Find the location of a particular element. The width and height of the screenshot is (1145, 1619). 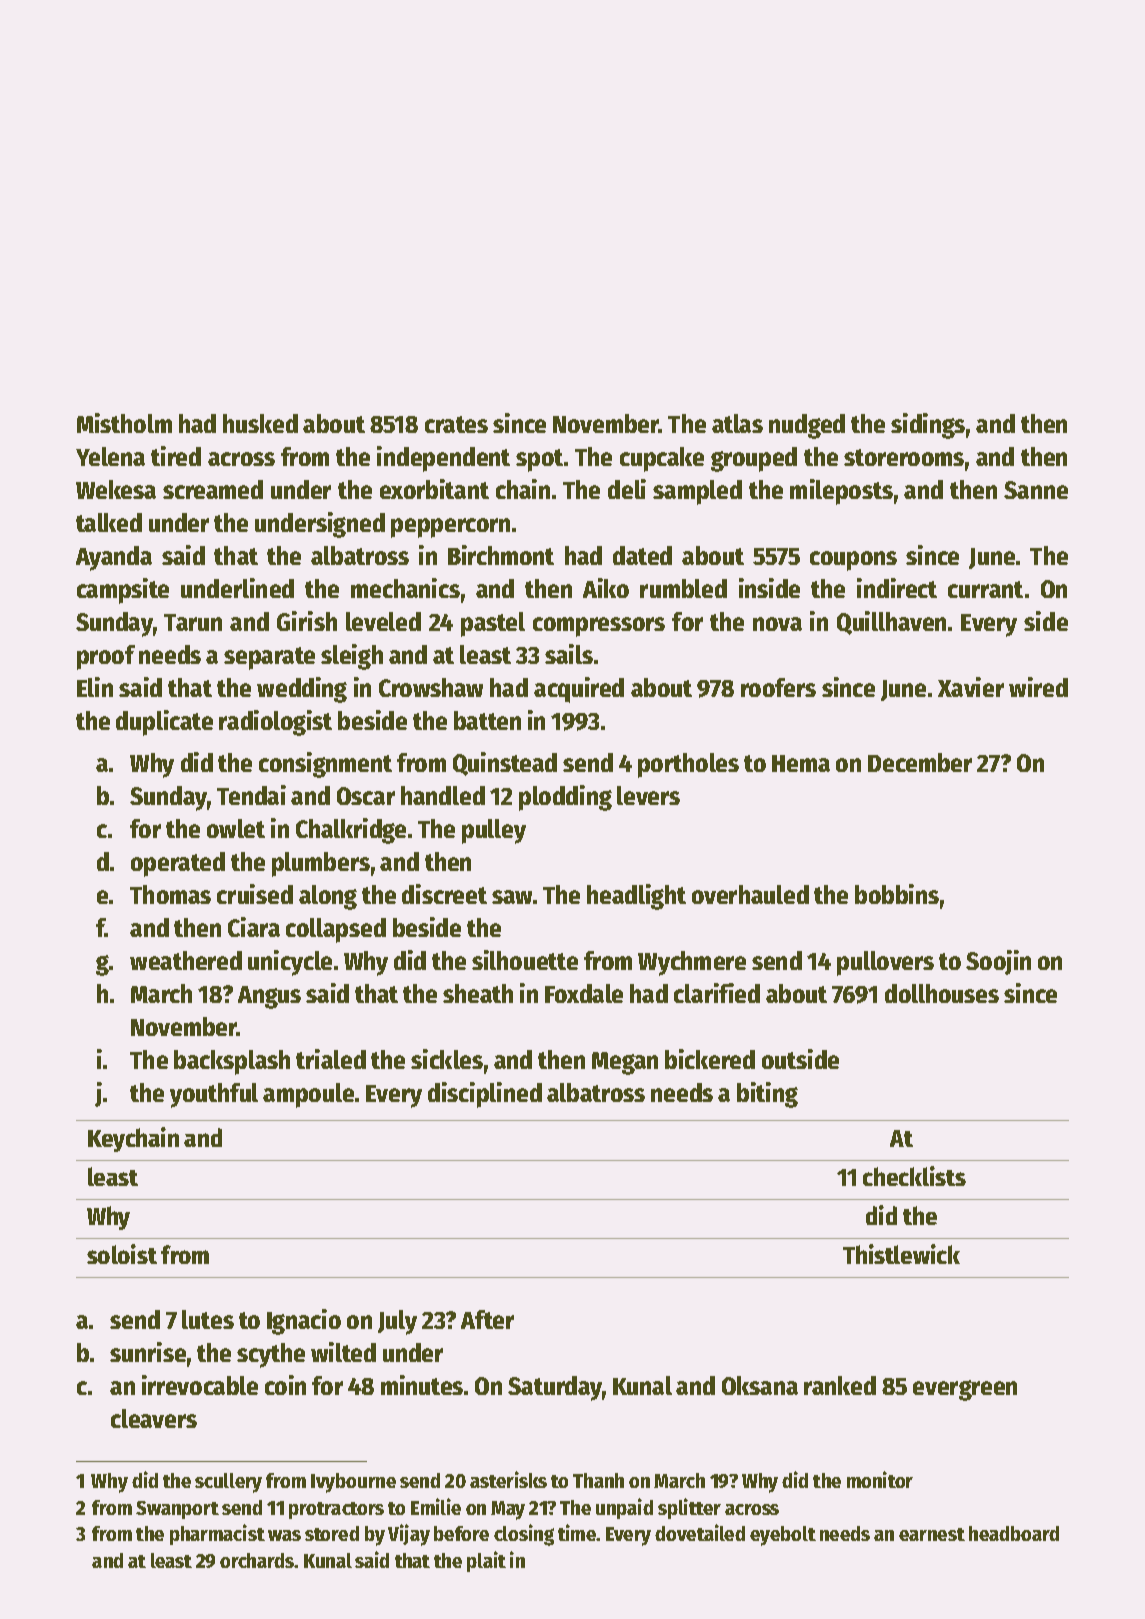

orchards is located at coordinates (257, 1560).
